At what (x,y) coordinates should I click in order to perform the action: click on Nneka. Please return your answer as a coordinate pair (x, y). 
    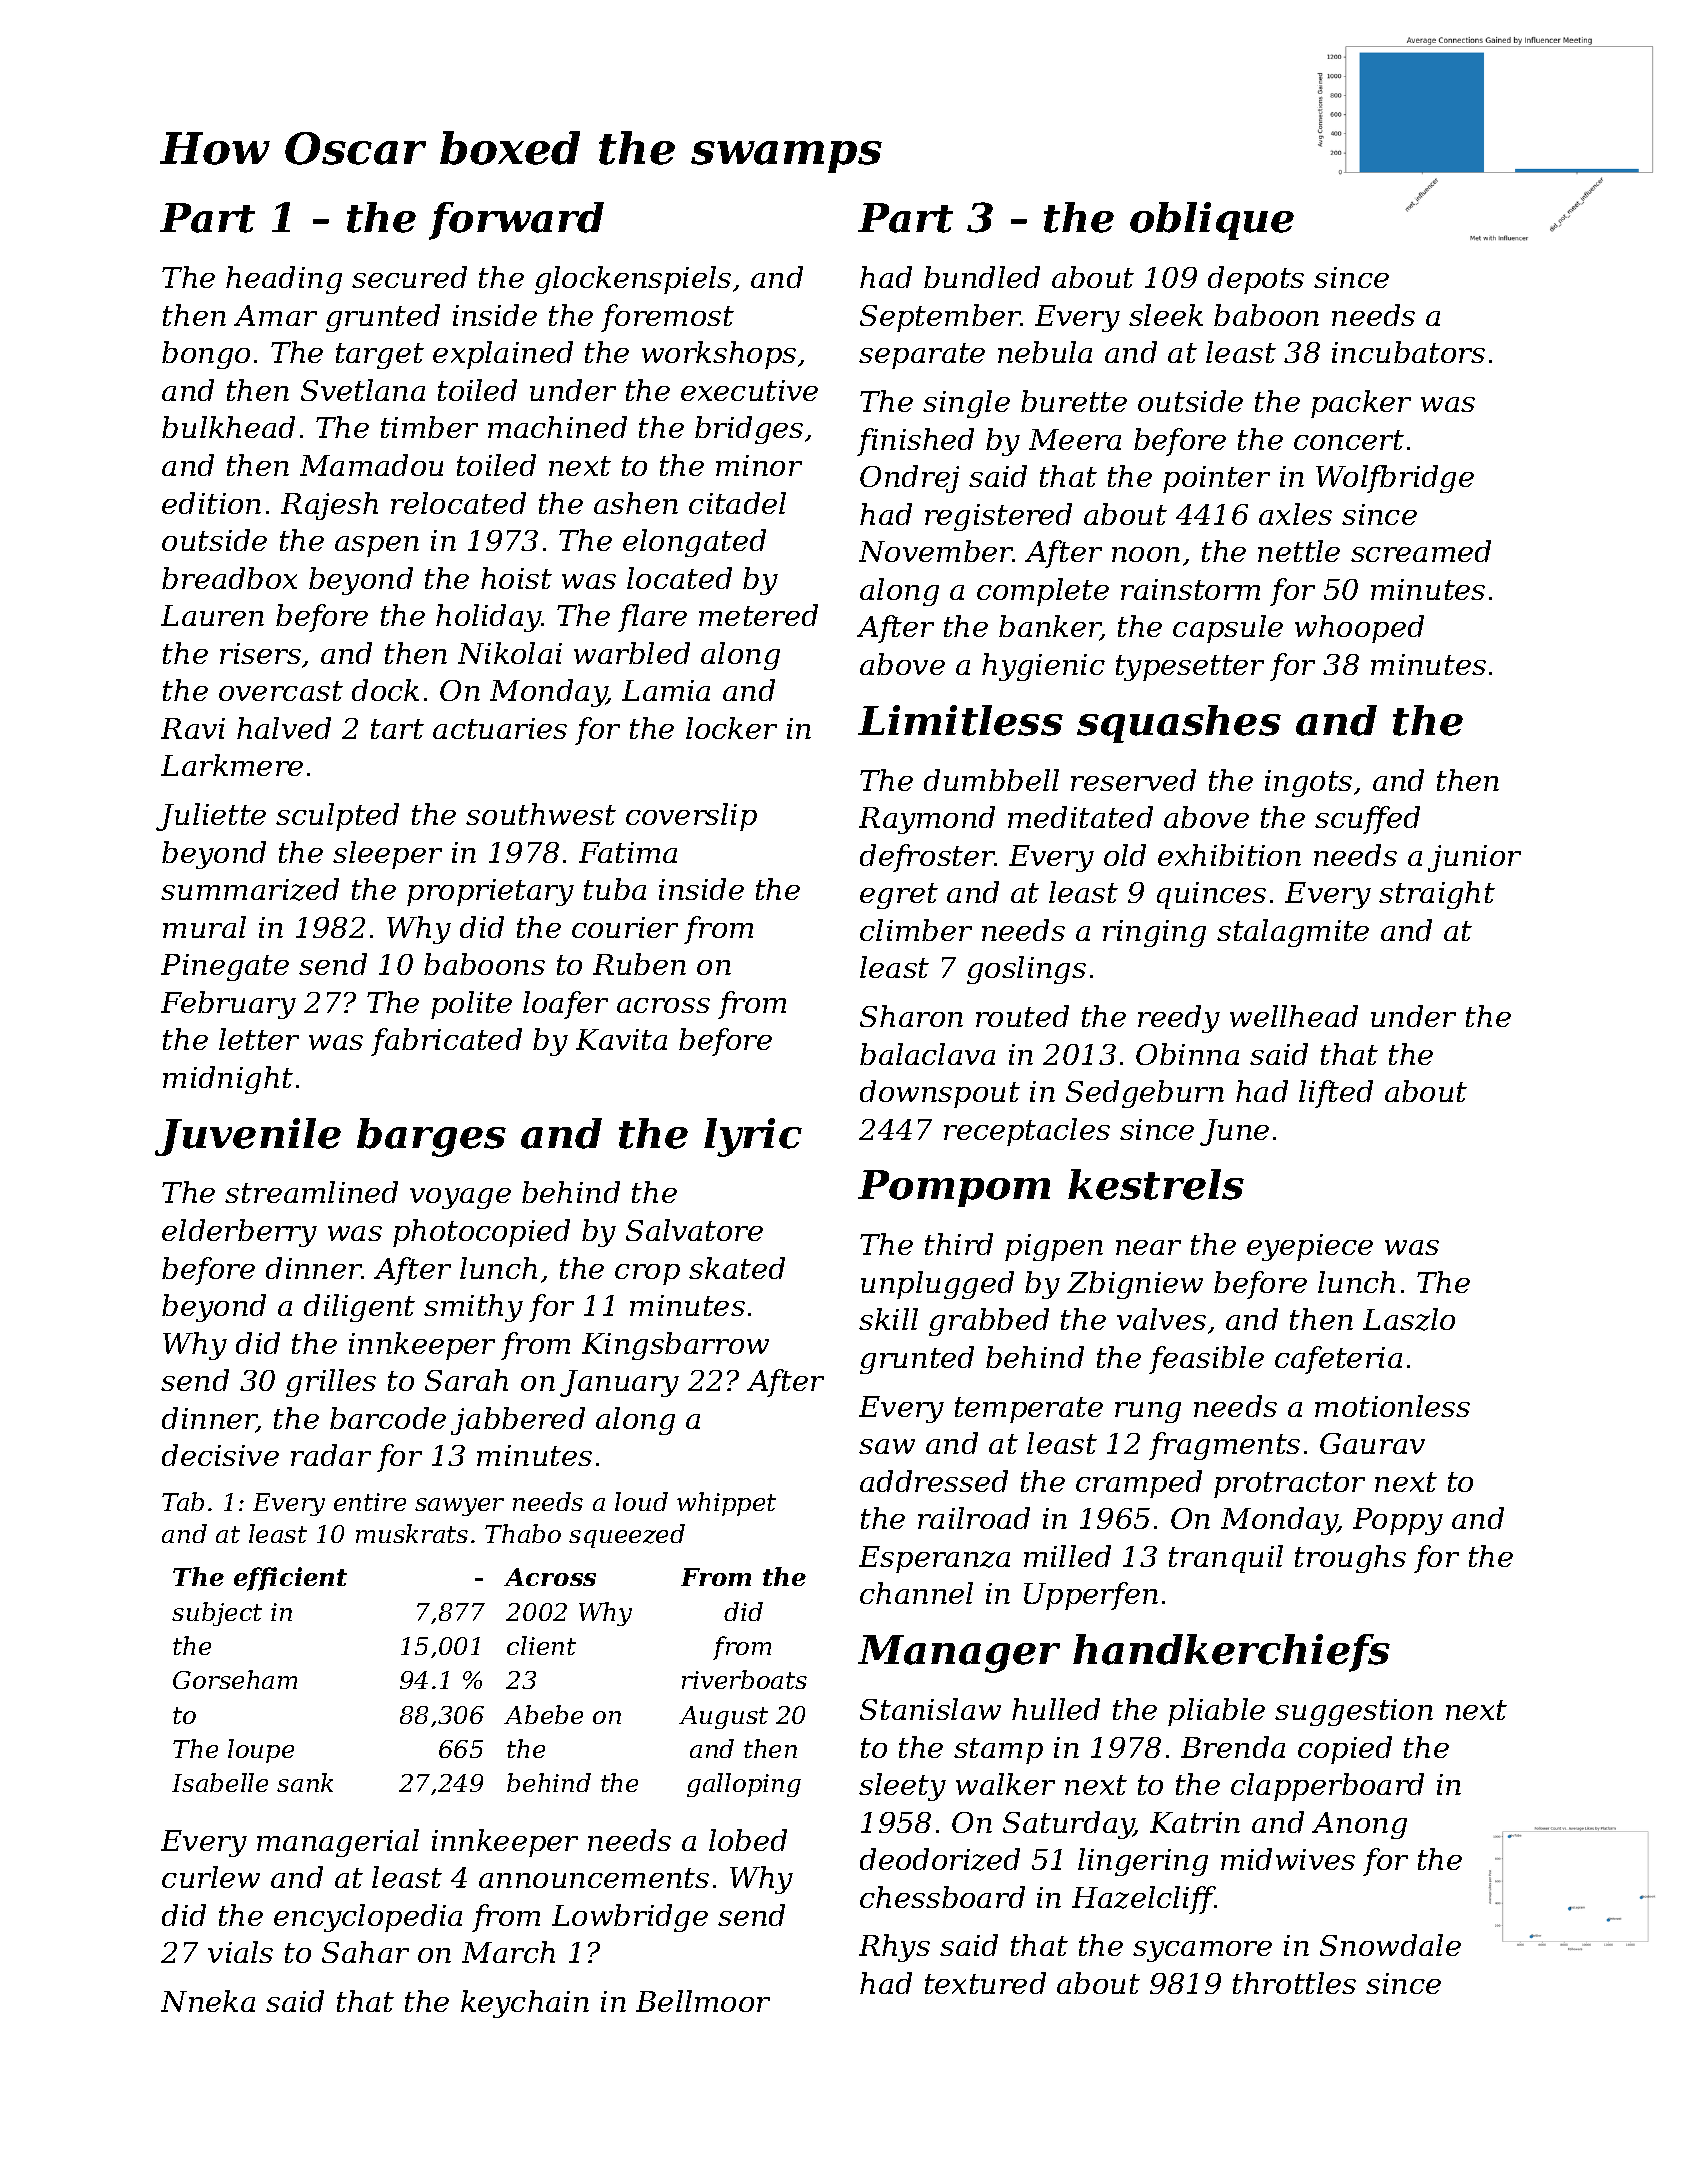
    Looking at the image, I should click on (208, 2001).
